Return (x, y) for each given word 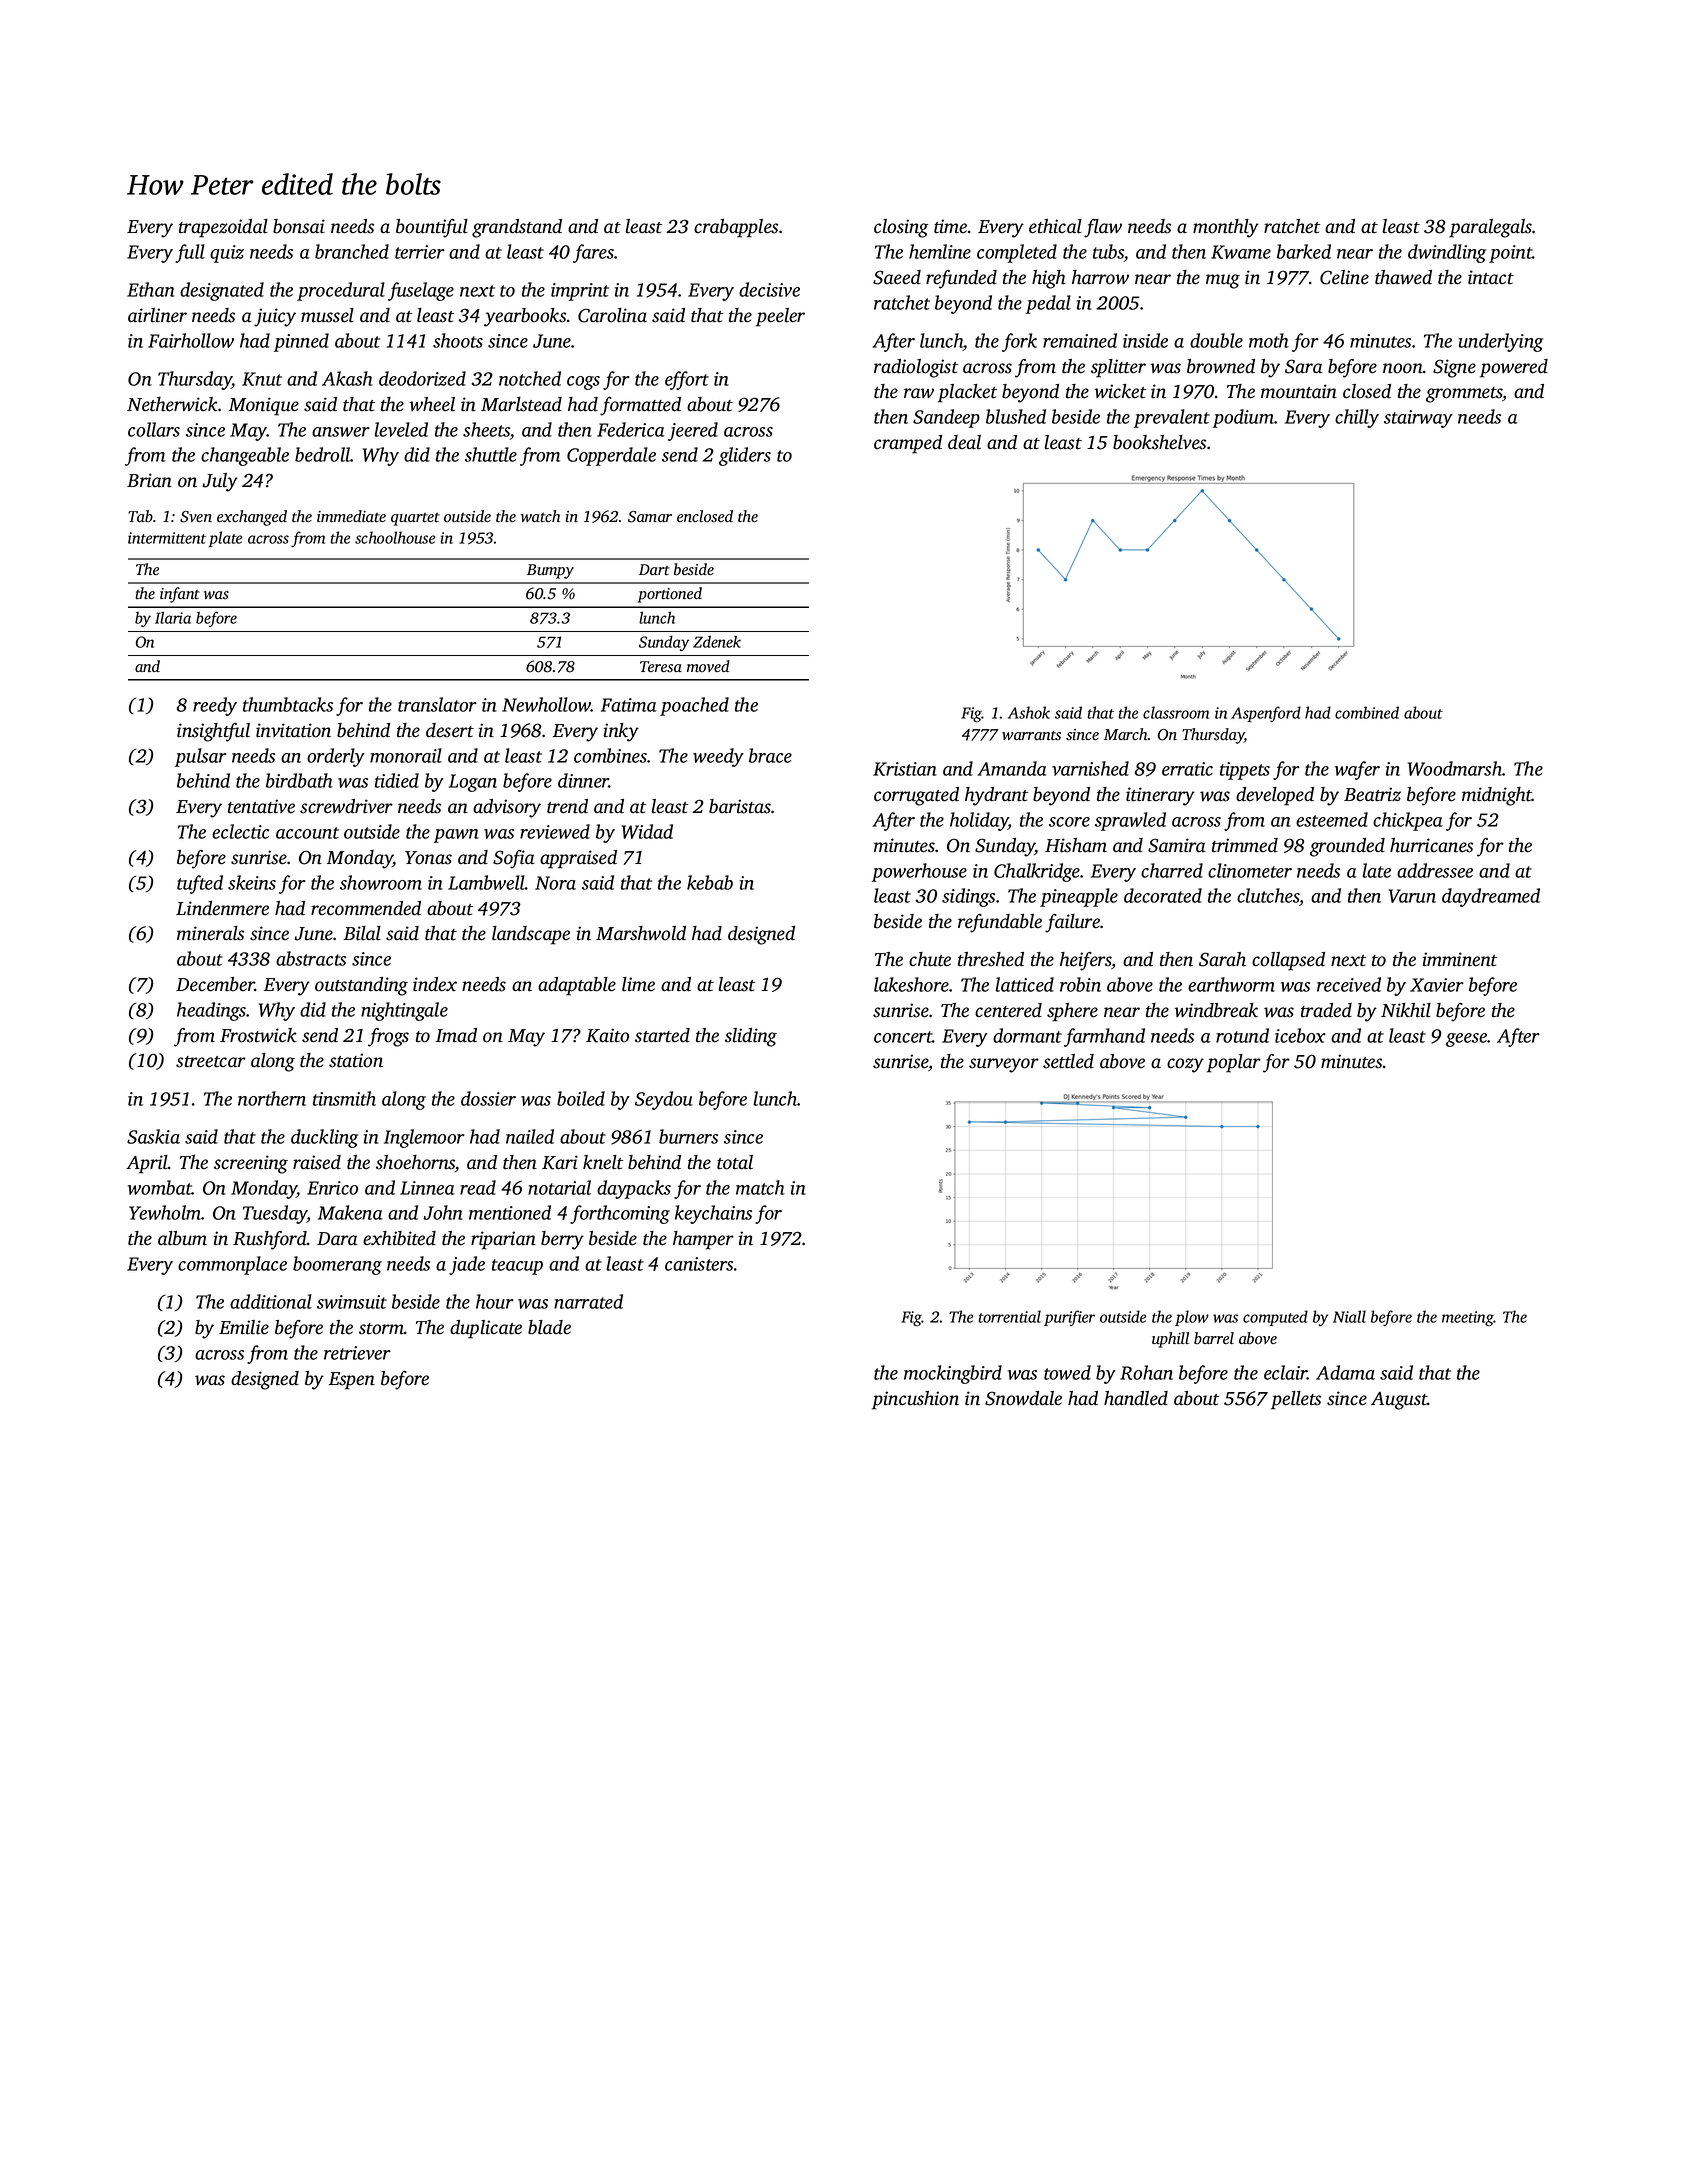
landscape (531, 935)
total (735, 1162)
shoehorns (415, 1162)
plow (1192, 1318)
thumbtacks (288, 704)
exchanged (252, 518)
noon (1403, 368)
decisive (769, 289)
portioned (670, 595)
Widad (647, 831)
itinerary (1160, 796)
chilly (1357, 418)
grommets (1464, 395)
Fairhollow (191, 340)
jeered (693, 431)
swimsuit (352, 1302)
